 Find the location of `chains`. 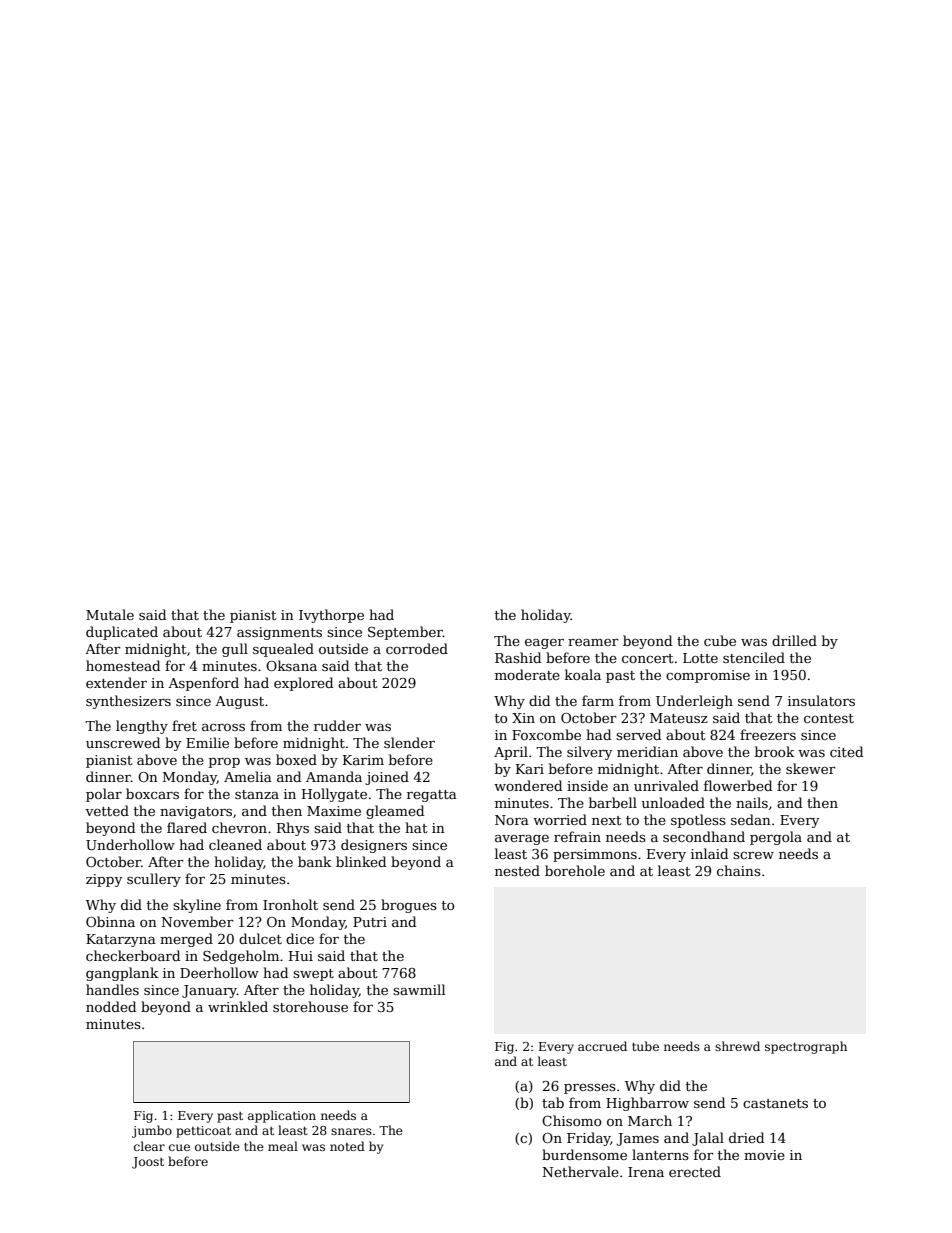

chains is located at coordinates (739, 870).
